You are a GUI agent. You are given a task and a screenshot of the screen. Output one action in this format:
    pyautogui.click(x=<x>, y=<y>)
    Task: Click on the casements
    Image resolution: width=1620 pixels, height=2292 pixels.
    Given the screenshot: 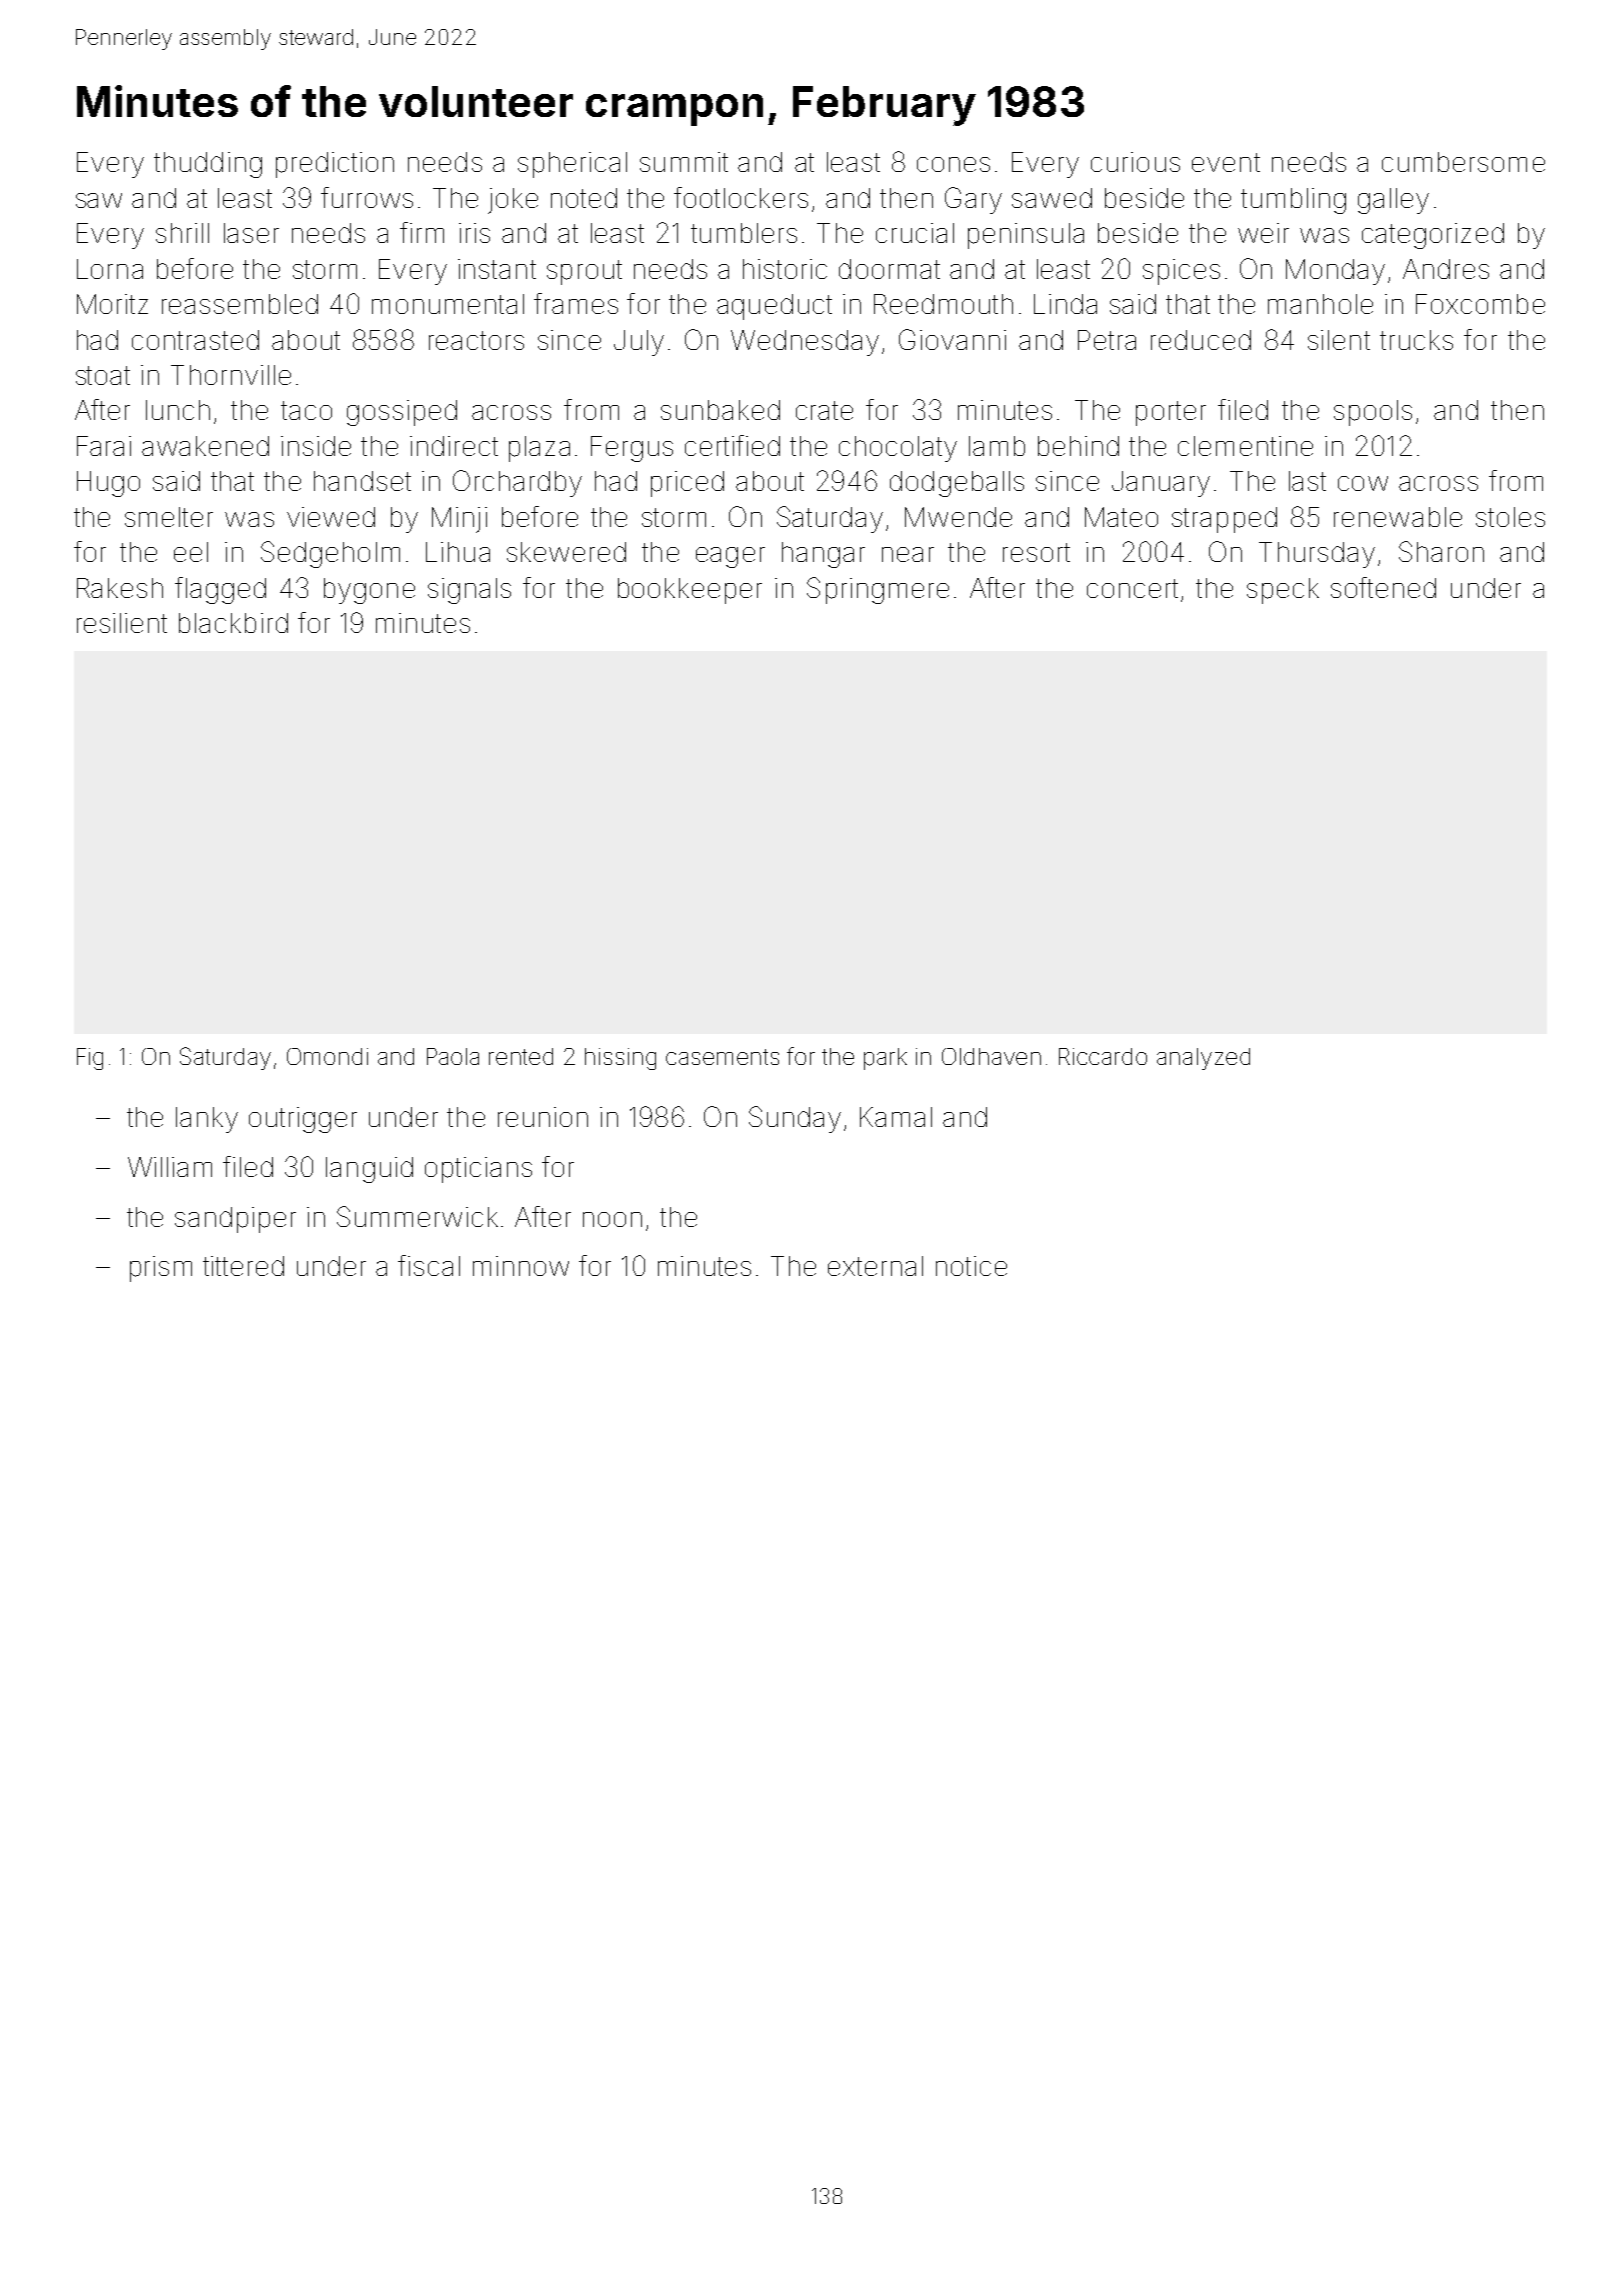 What is the action you would take?
    pyautogui.click(x=722, y=1057)
